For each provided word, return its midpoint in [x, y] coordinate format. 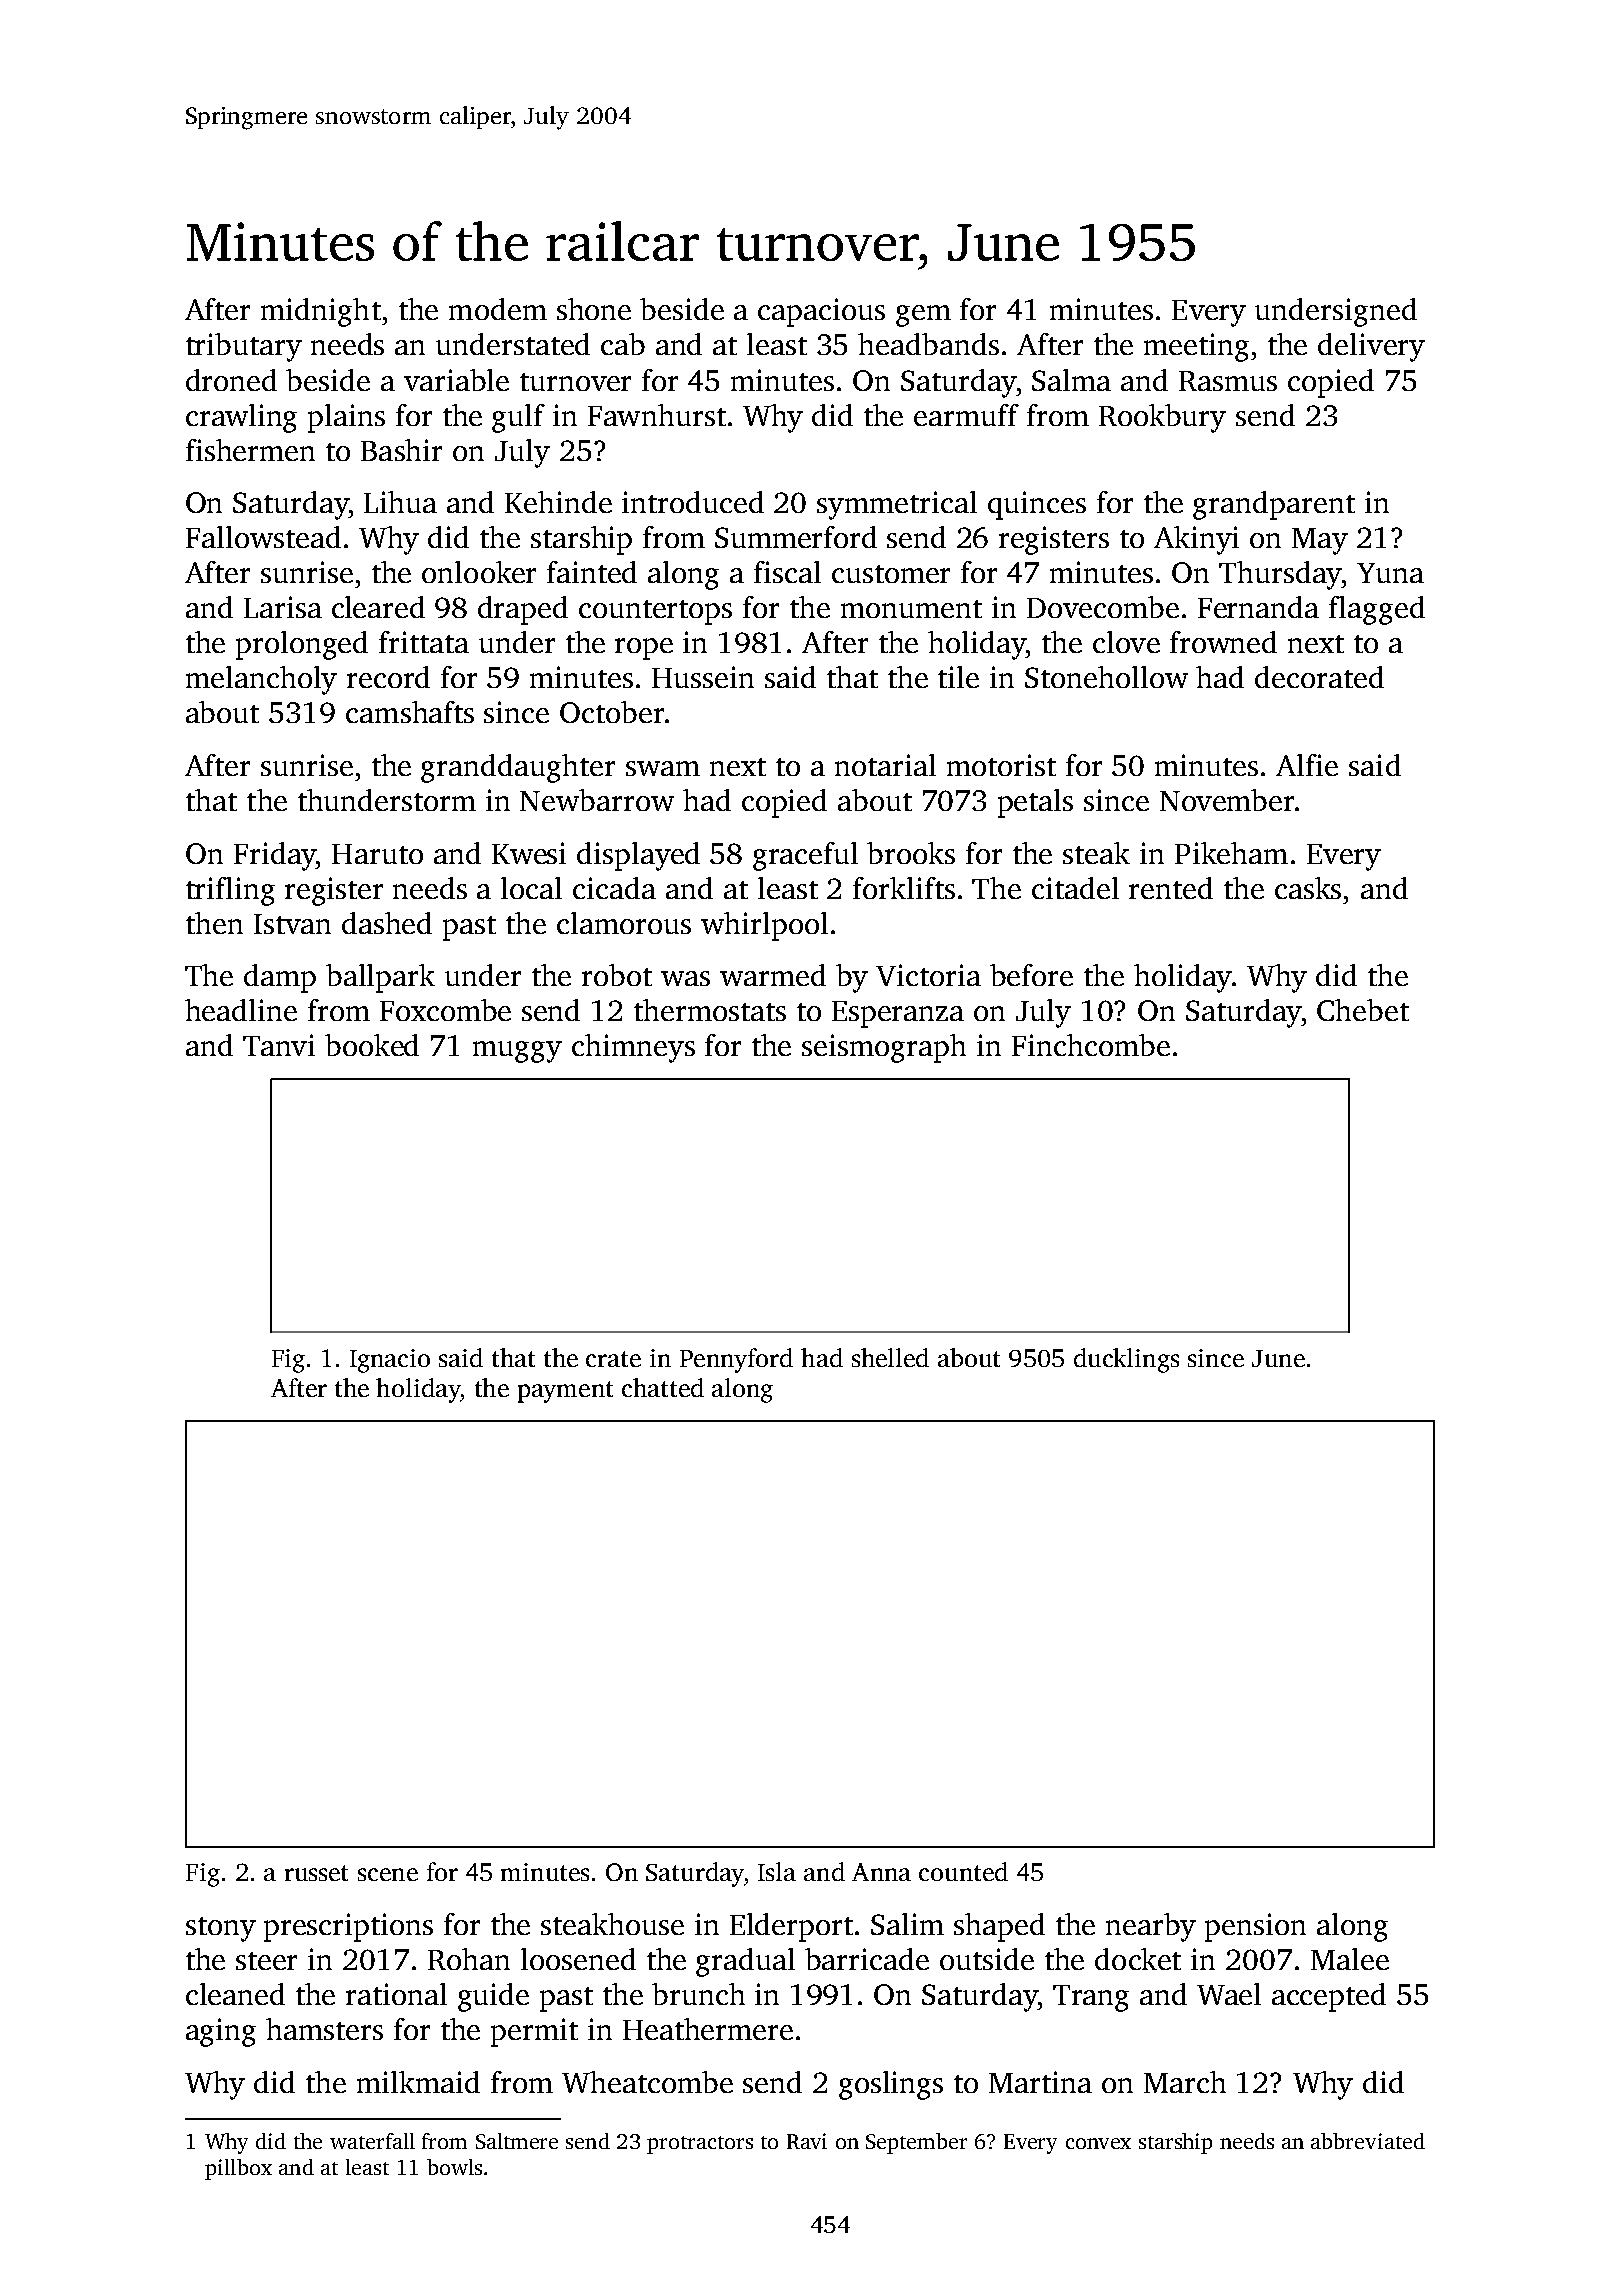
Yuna [1390, 573]
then [214, 923]
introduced [693, 502]
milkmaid [418, 2082]
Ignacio [390, 1361]
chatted [663, 1387]
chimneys [633, 1048]
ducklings [1126, 1360]
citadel [1075, 888]
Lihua [400, 502]
